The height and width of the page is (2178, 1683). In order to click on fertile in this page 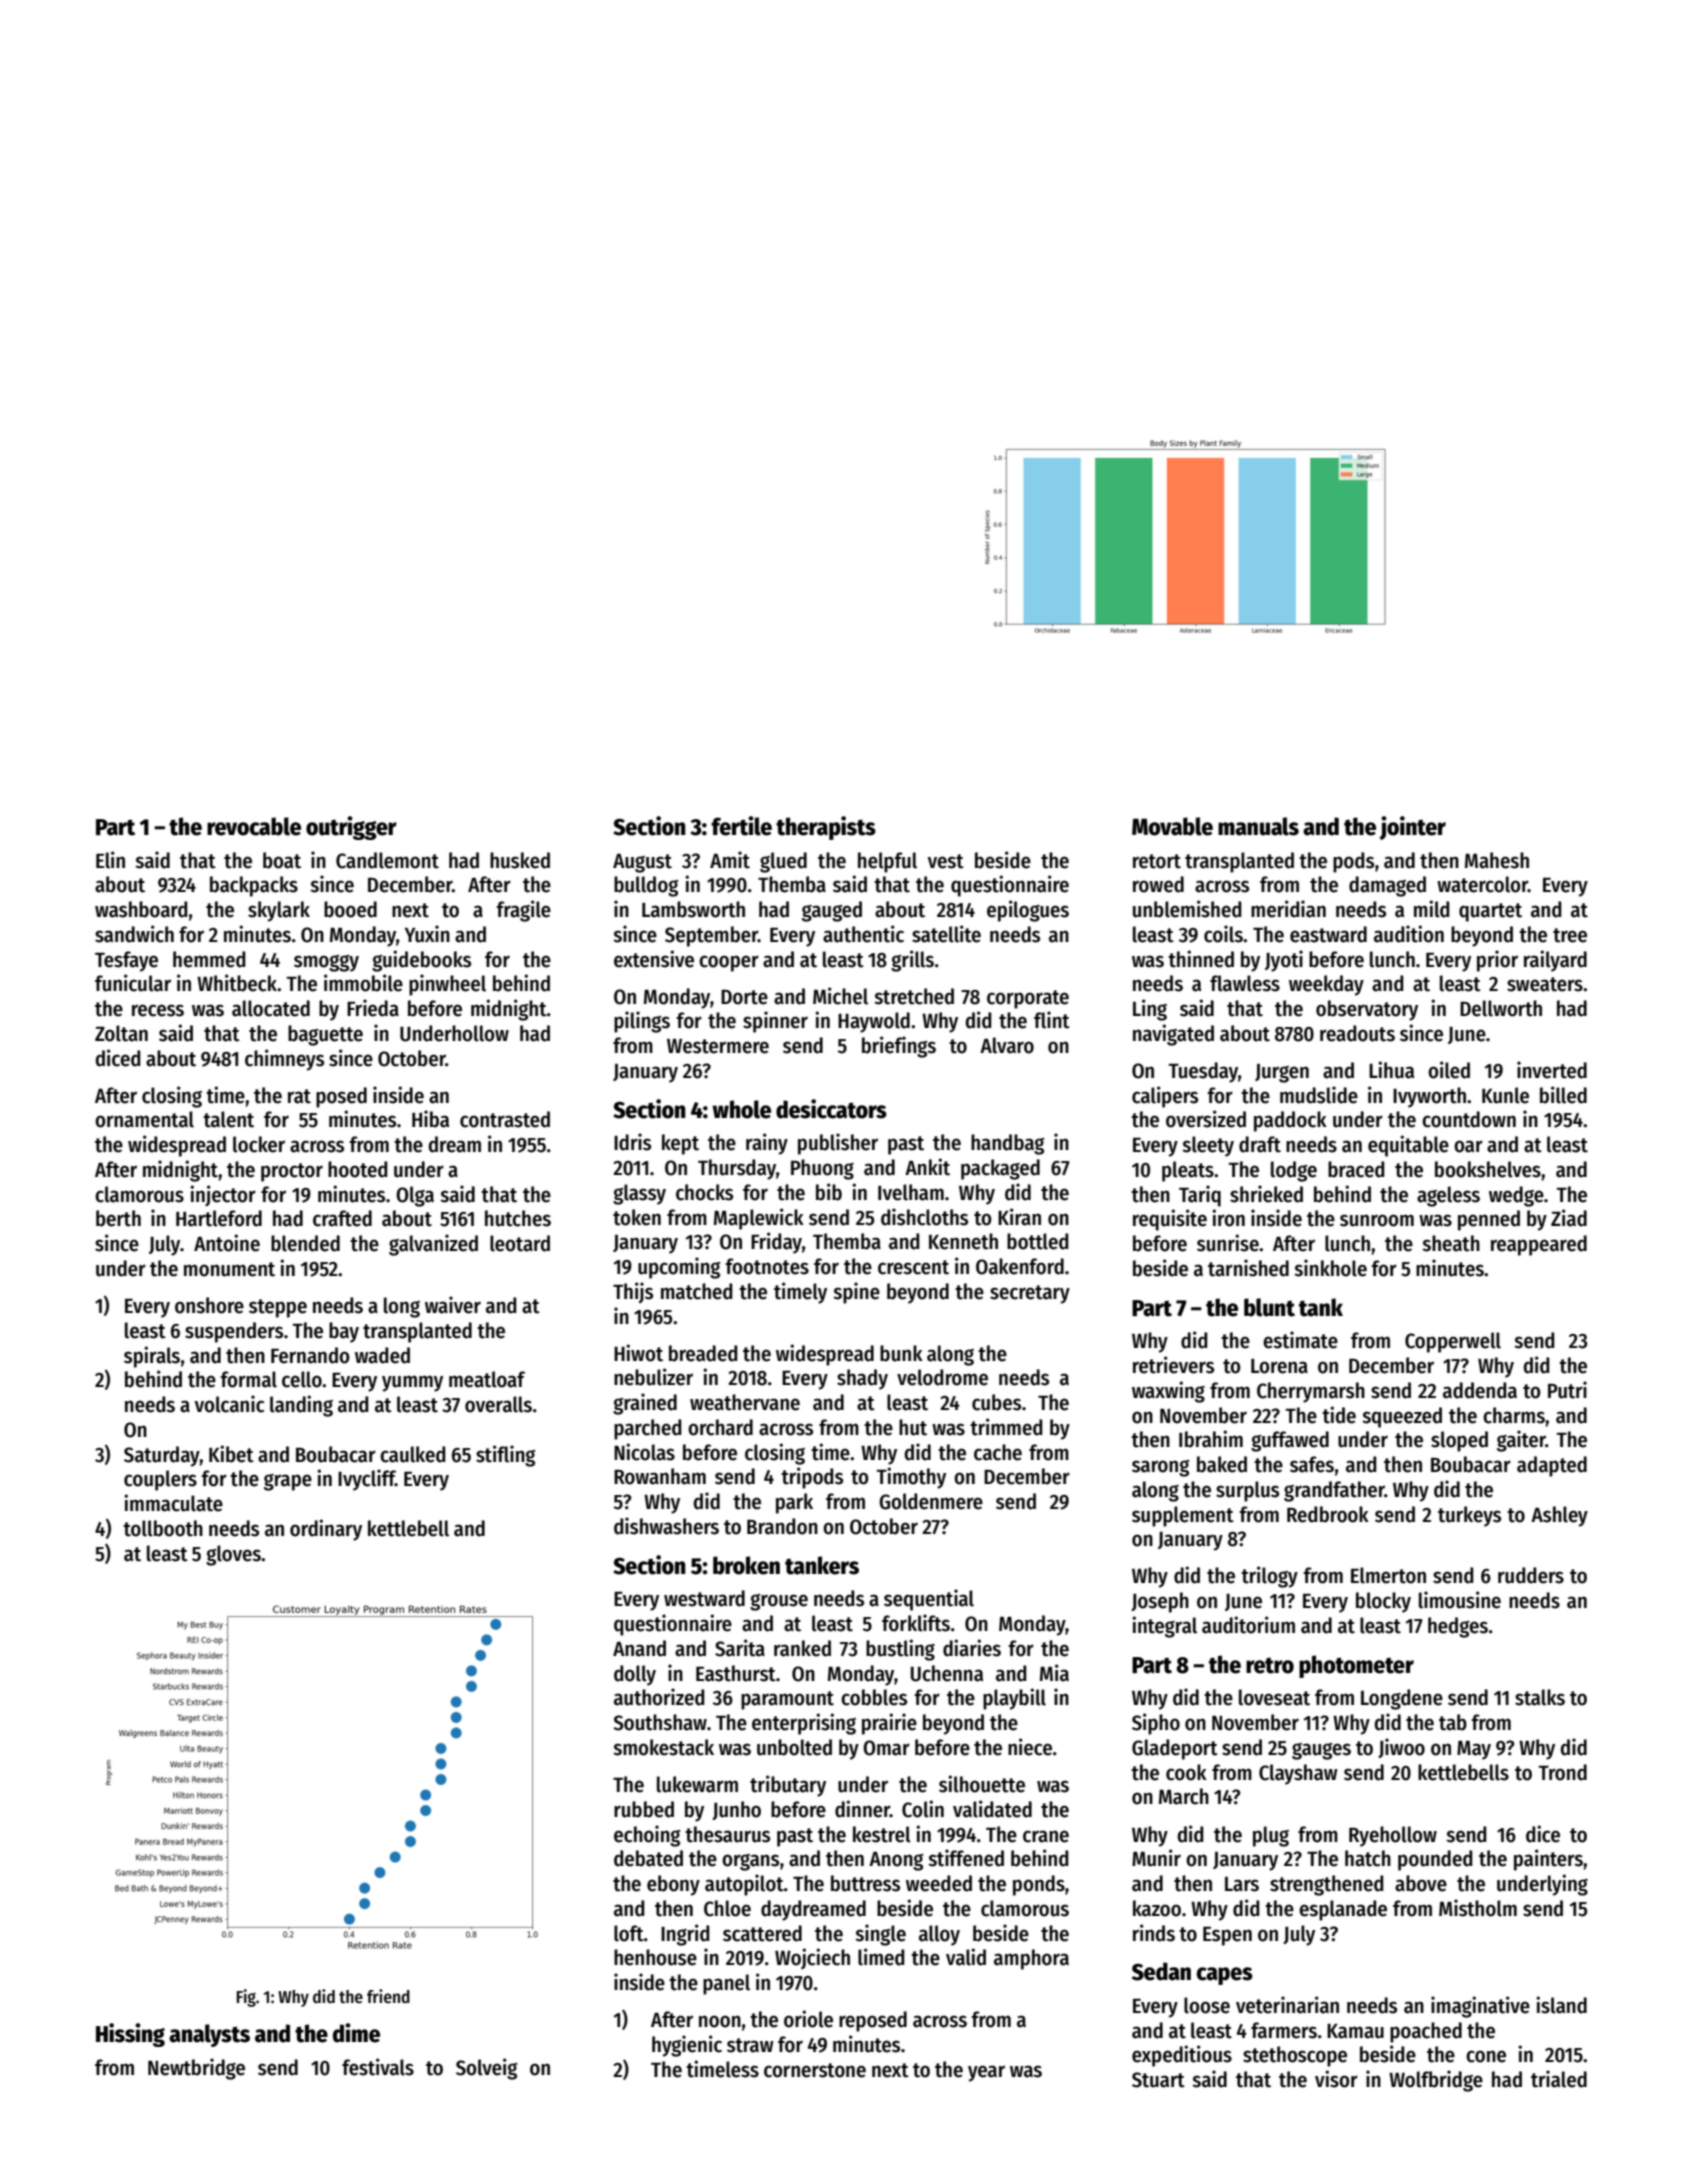, I will do `click(741, 826)`.
